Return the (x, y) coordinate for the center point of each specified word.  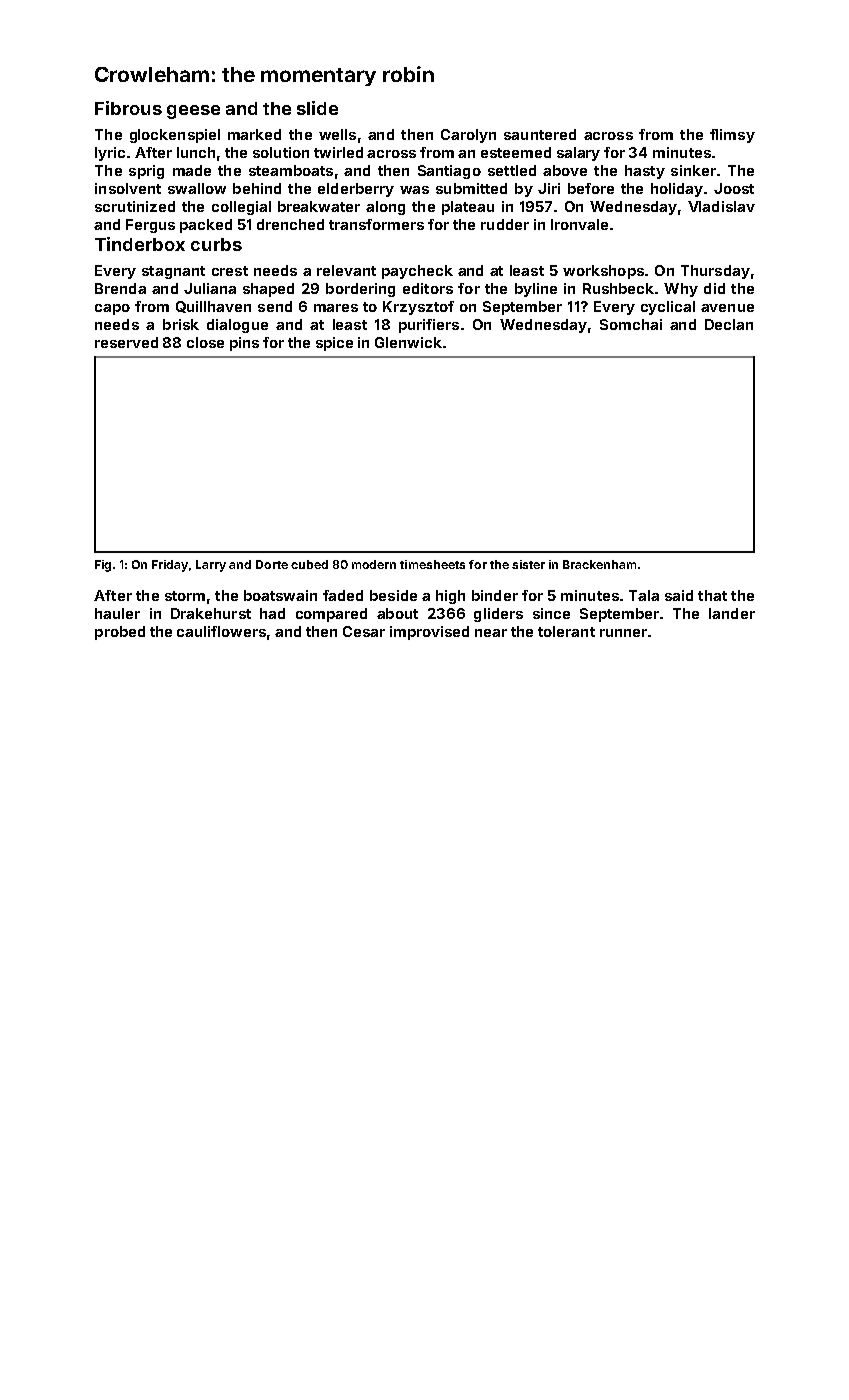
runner (623, 633)
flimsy (732, 136)
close (205, 342)
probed (120, 633)
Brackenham (599, 564)
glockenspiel (175, 136)
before (591, 188)
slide (317, 108)
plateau (468, 208)
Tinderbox (140, 244)
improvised (429, 633)
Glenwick (408, 342)
